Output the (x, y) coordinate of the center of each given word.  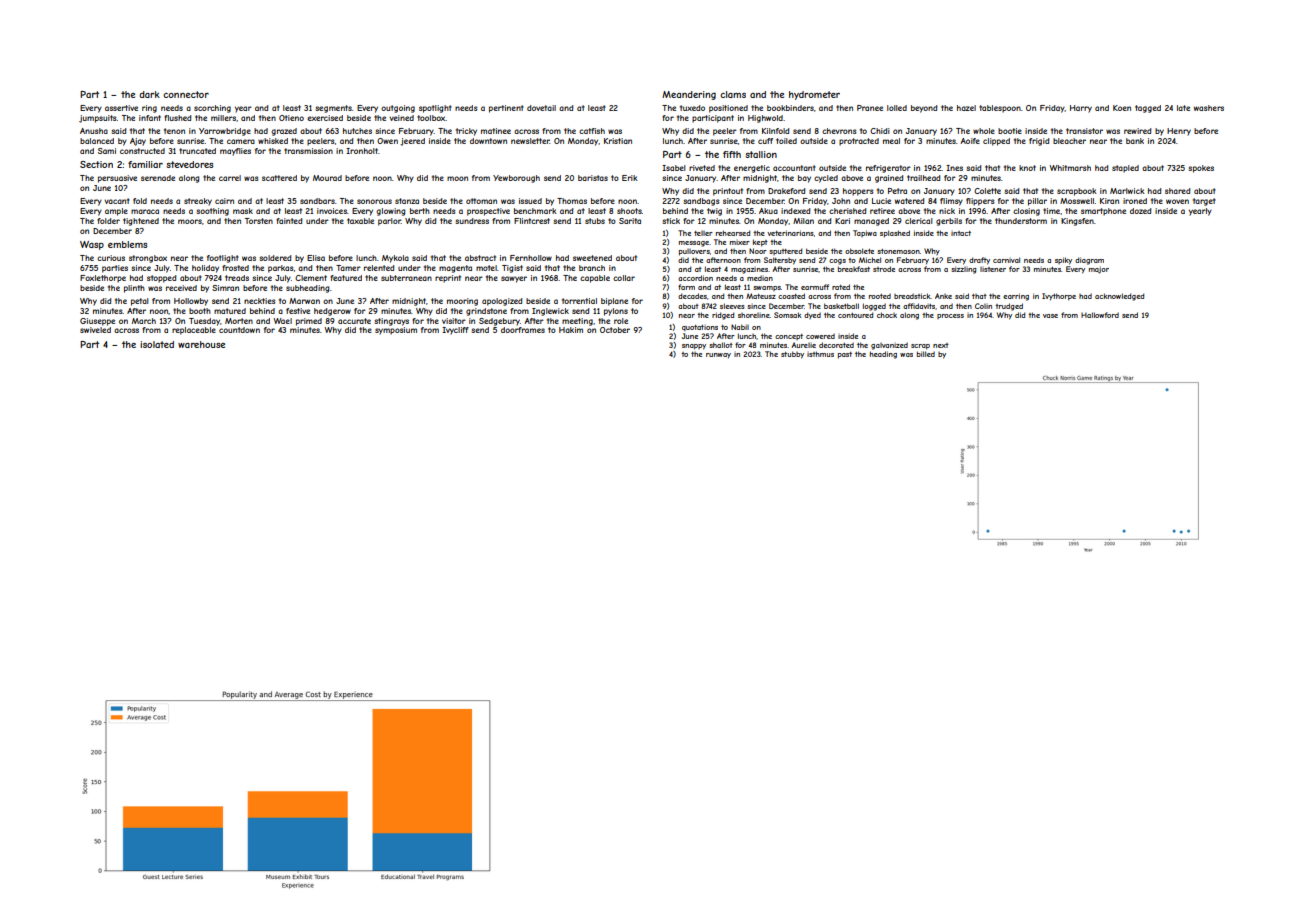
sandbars (317, 201)
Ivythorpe (1059, 297)
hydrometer (814, 95)
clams (733, 94)
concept (789, 337)
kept (760, 243)
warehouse (201, 344)
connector (186, 94)
